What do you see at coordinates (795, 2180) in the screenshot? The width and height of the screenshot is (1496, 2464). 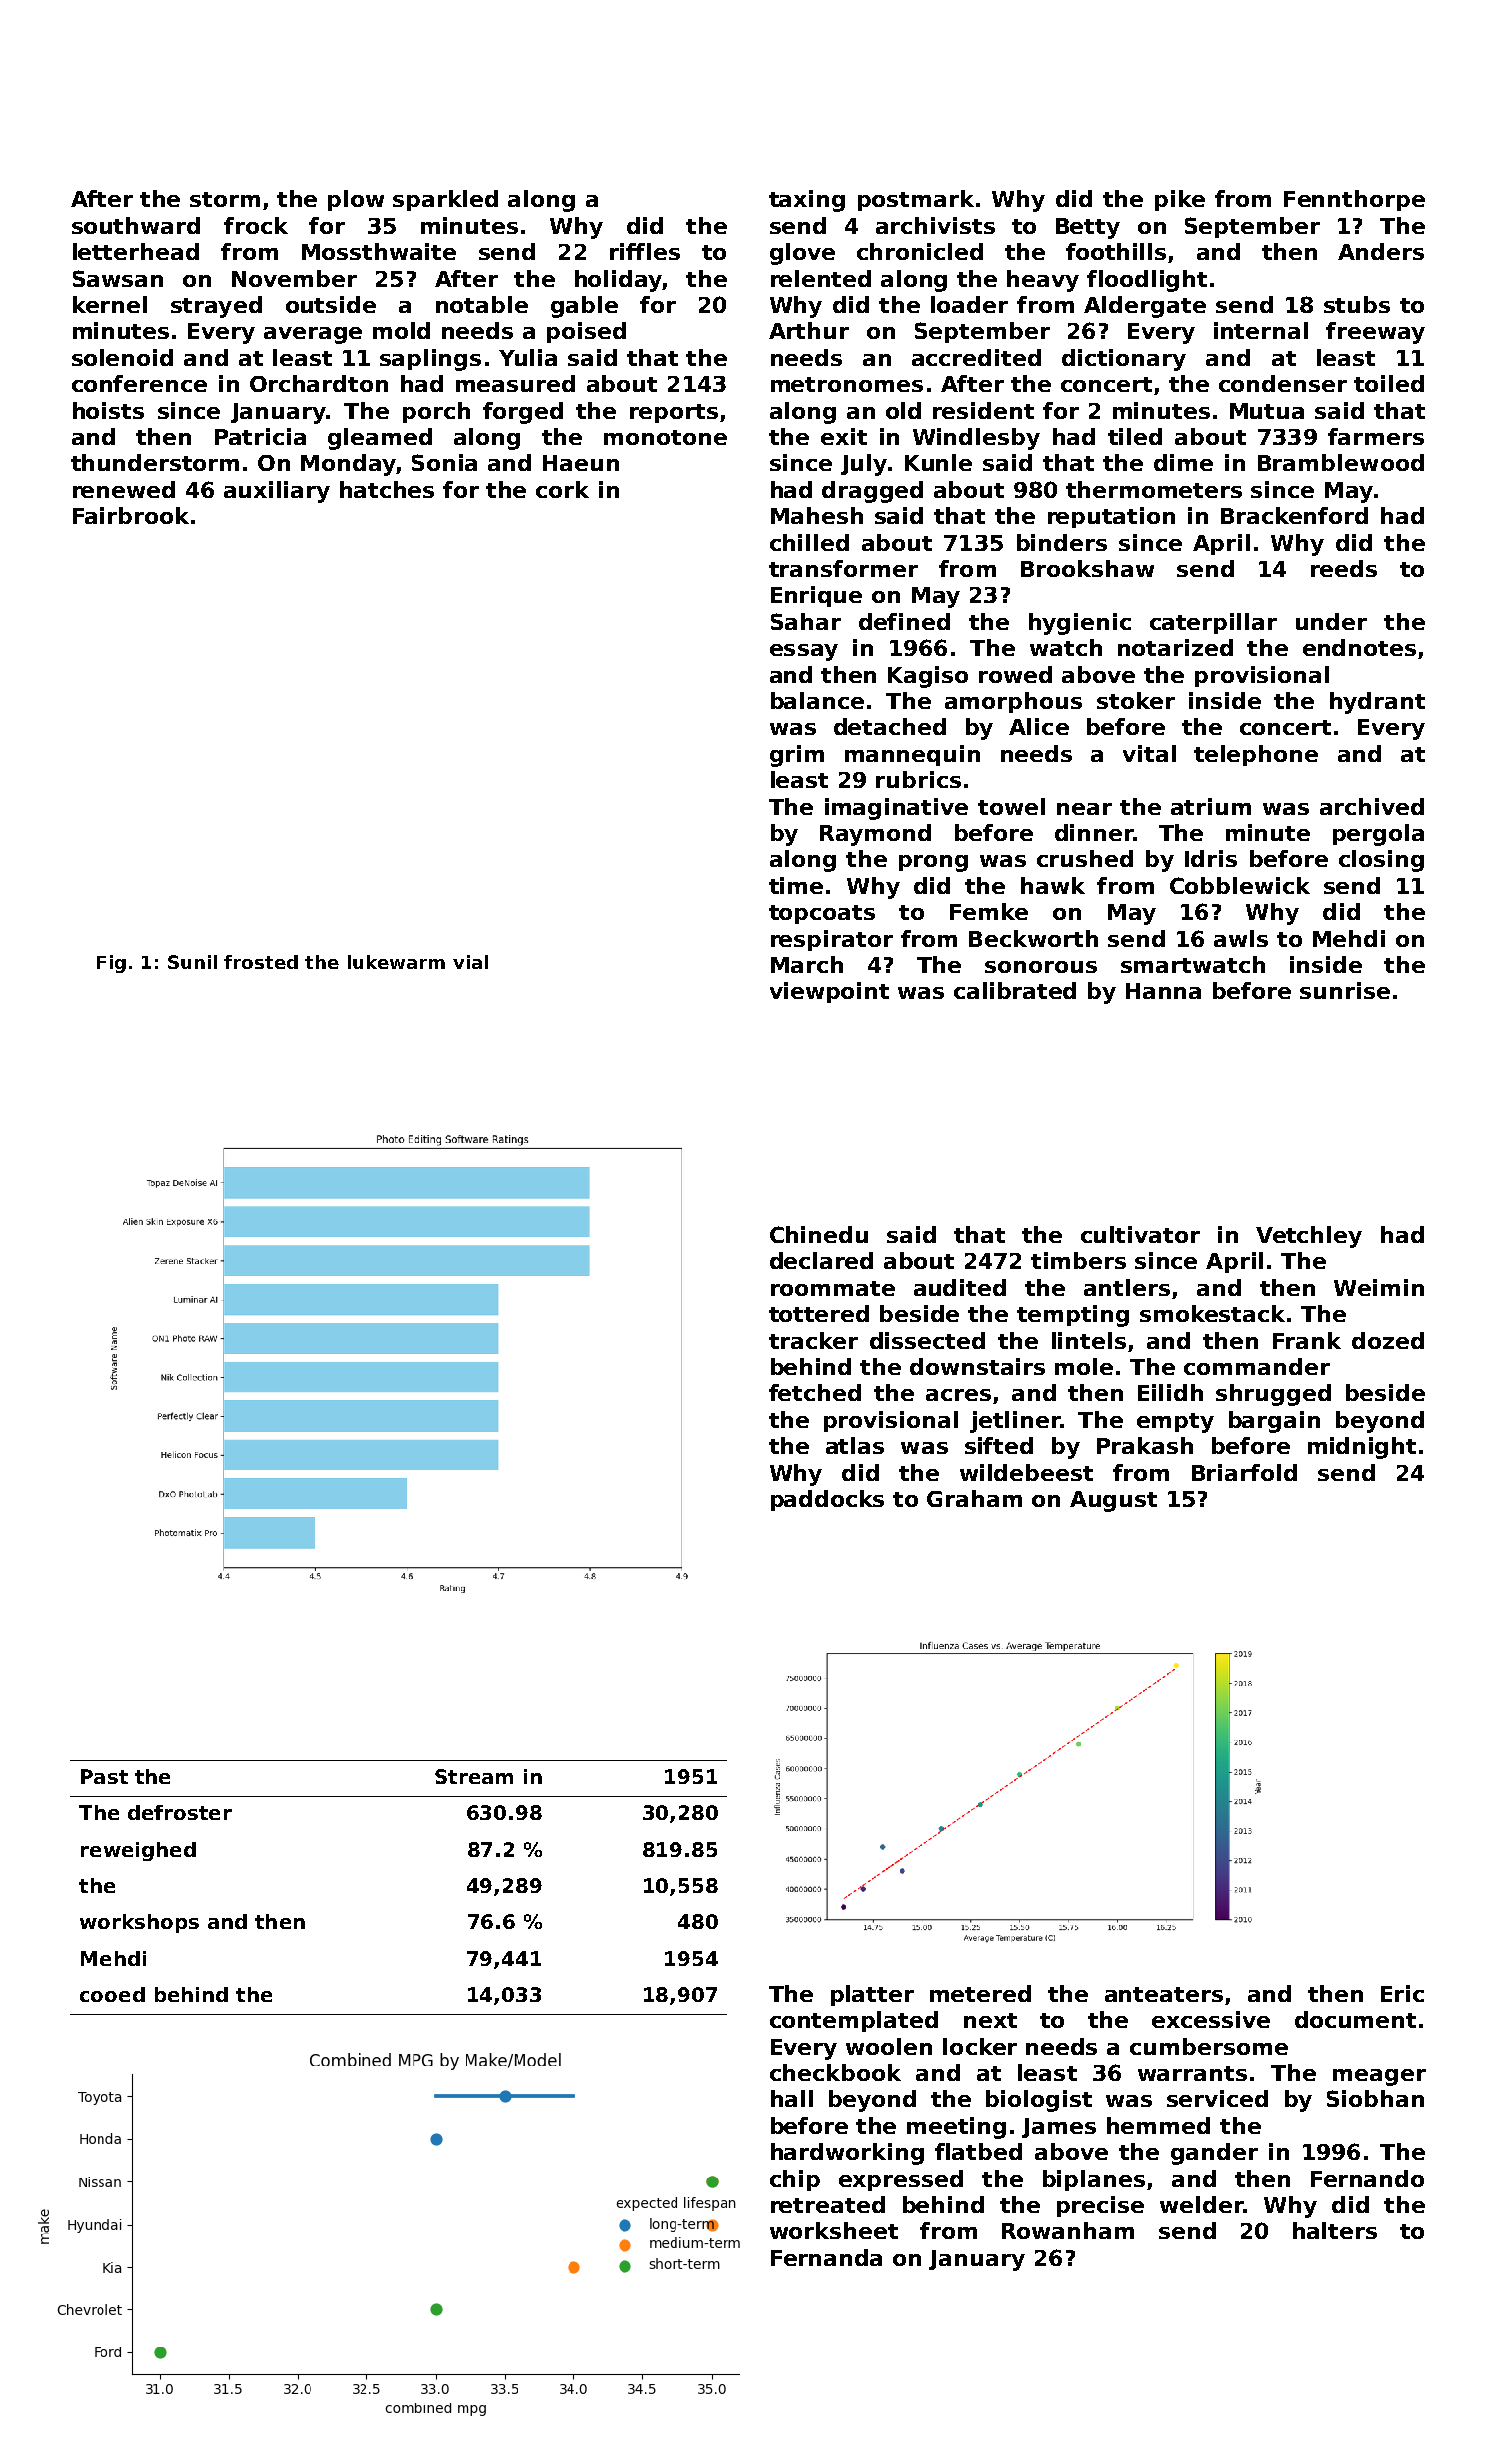 I see `chip` at bounding box center [795, 2180].
